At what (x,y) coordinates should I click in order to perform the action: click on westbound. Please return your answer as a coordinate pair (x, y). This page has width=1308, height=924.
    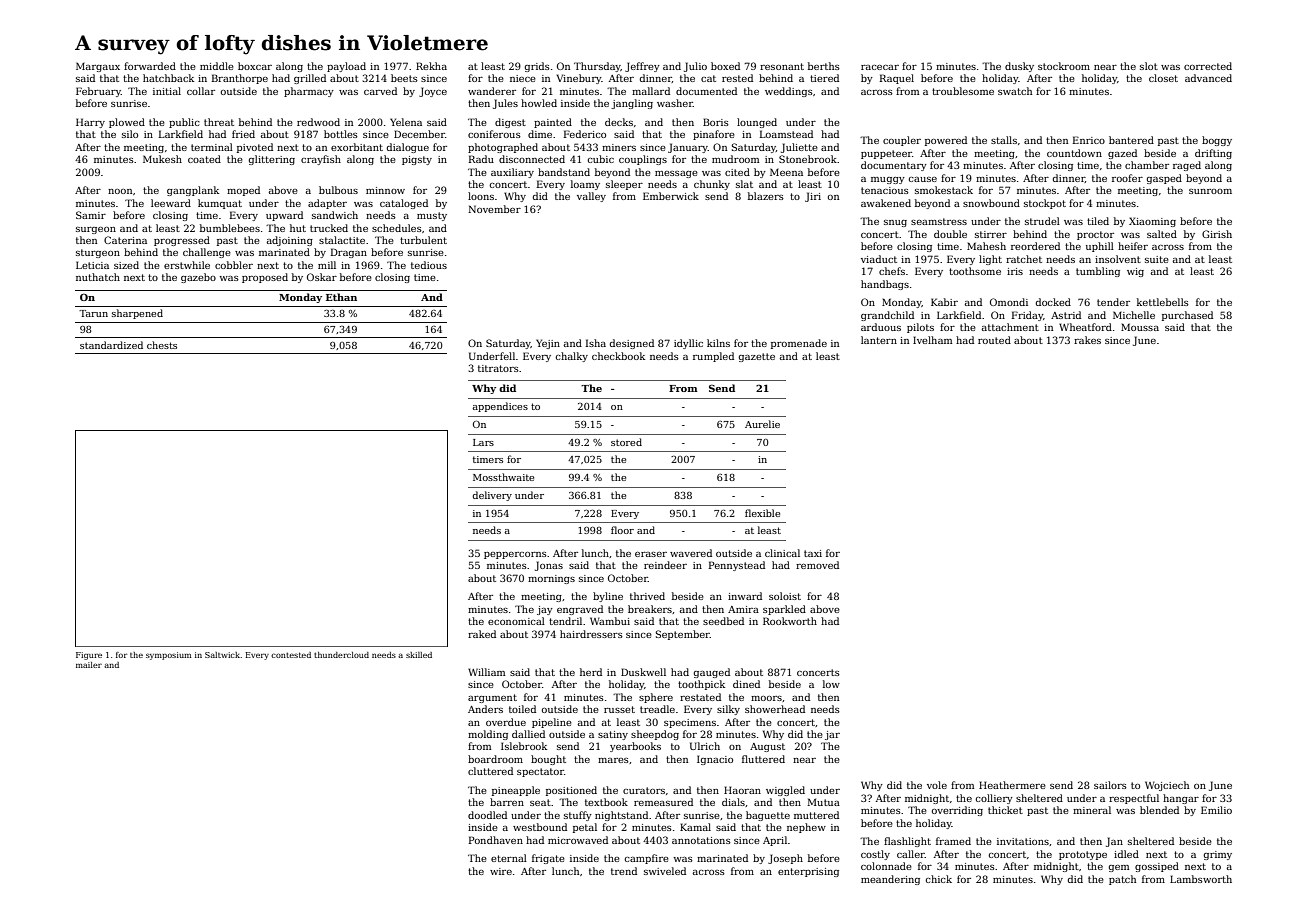
    Looking at the image, I should click on (540, 827).
